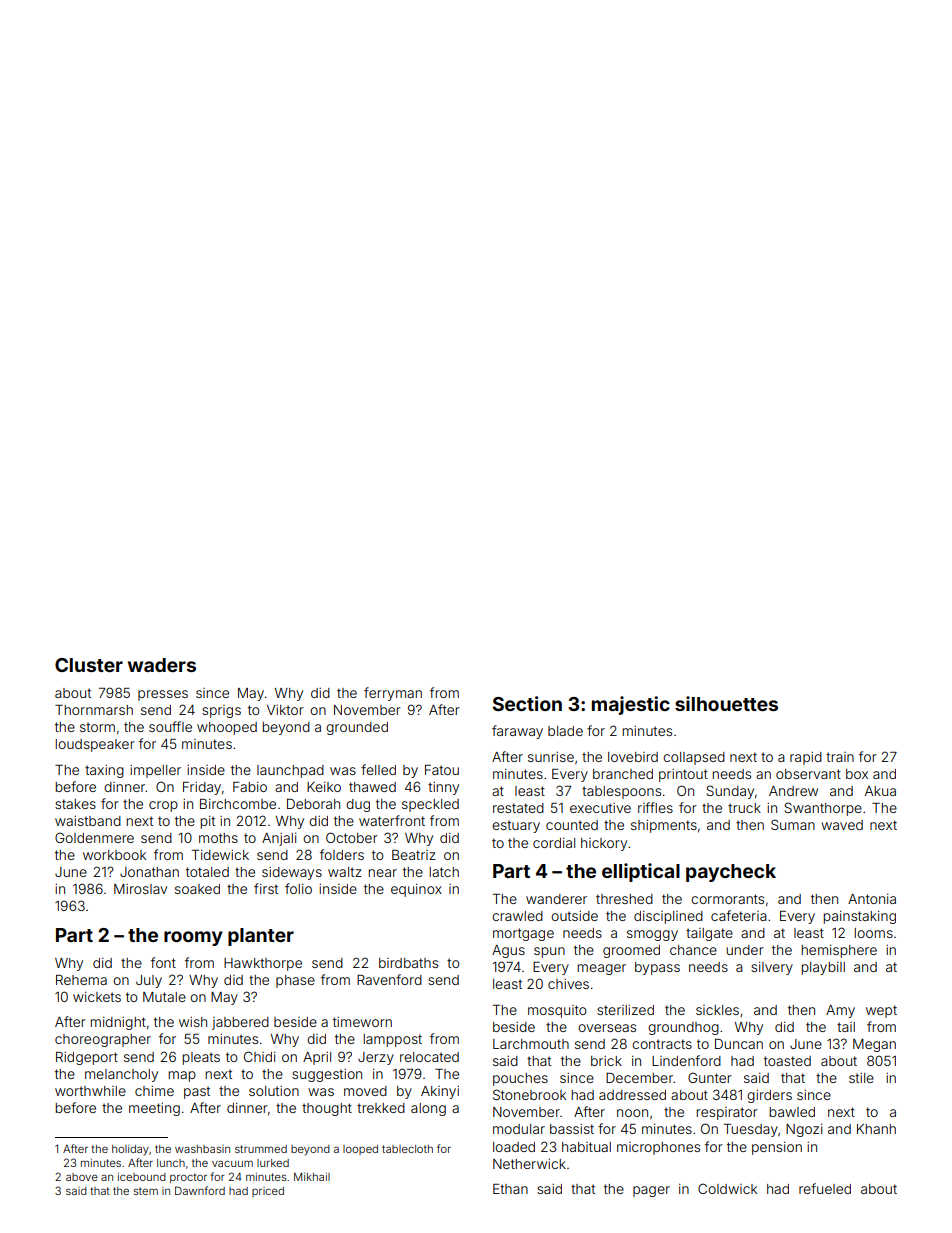  What do you see at coordinates (531, 1044) in the screenshot?
I see `Larchmouth` at bounding box center [531, 1044].
